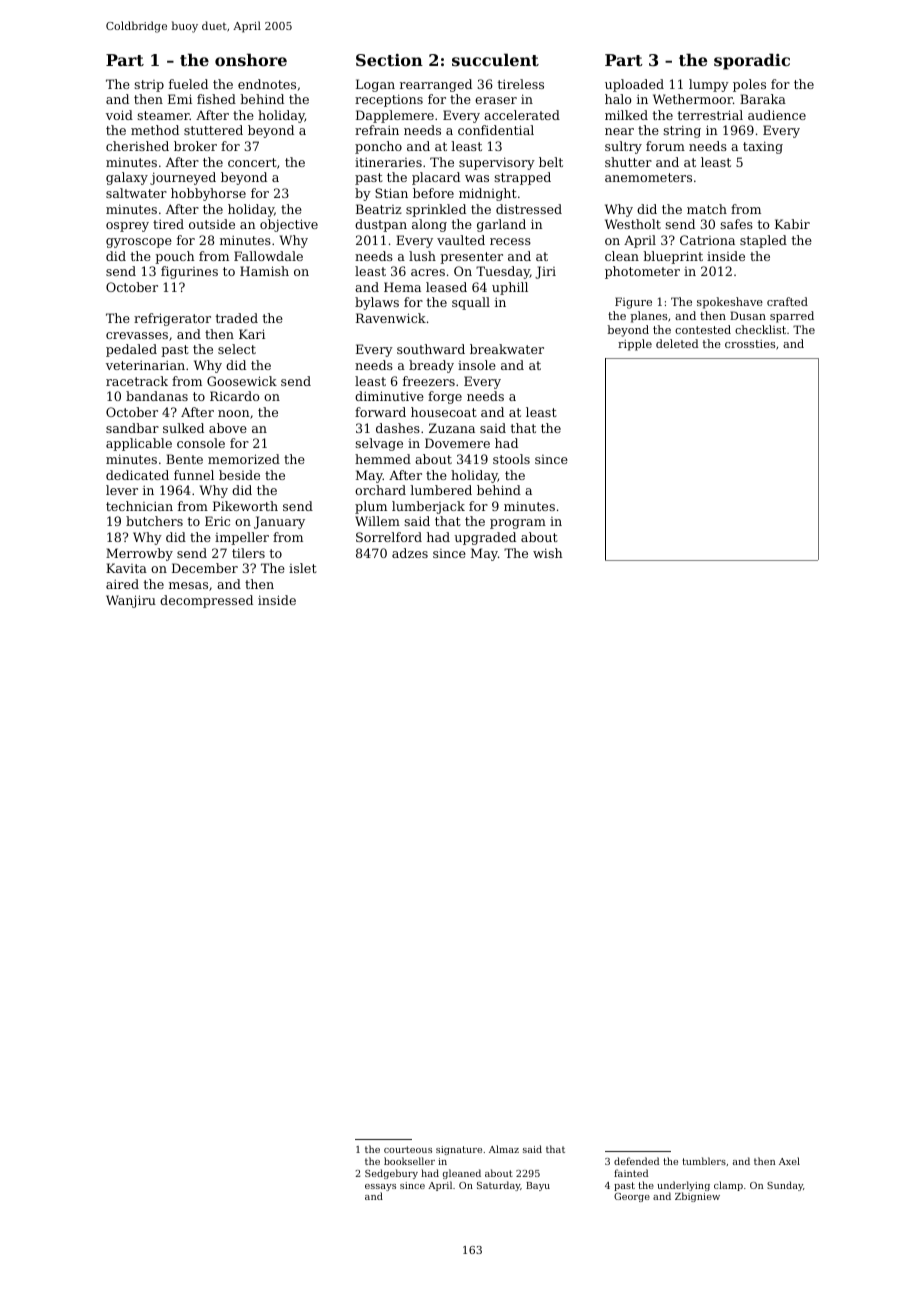  Describe the element at coordinates (126, 568) in the screenshot. I see `Kavita` at that location.
